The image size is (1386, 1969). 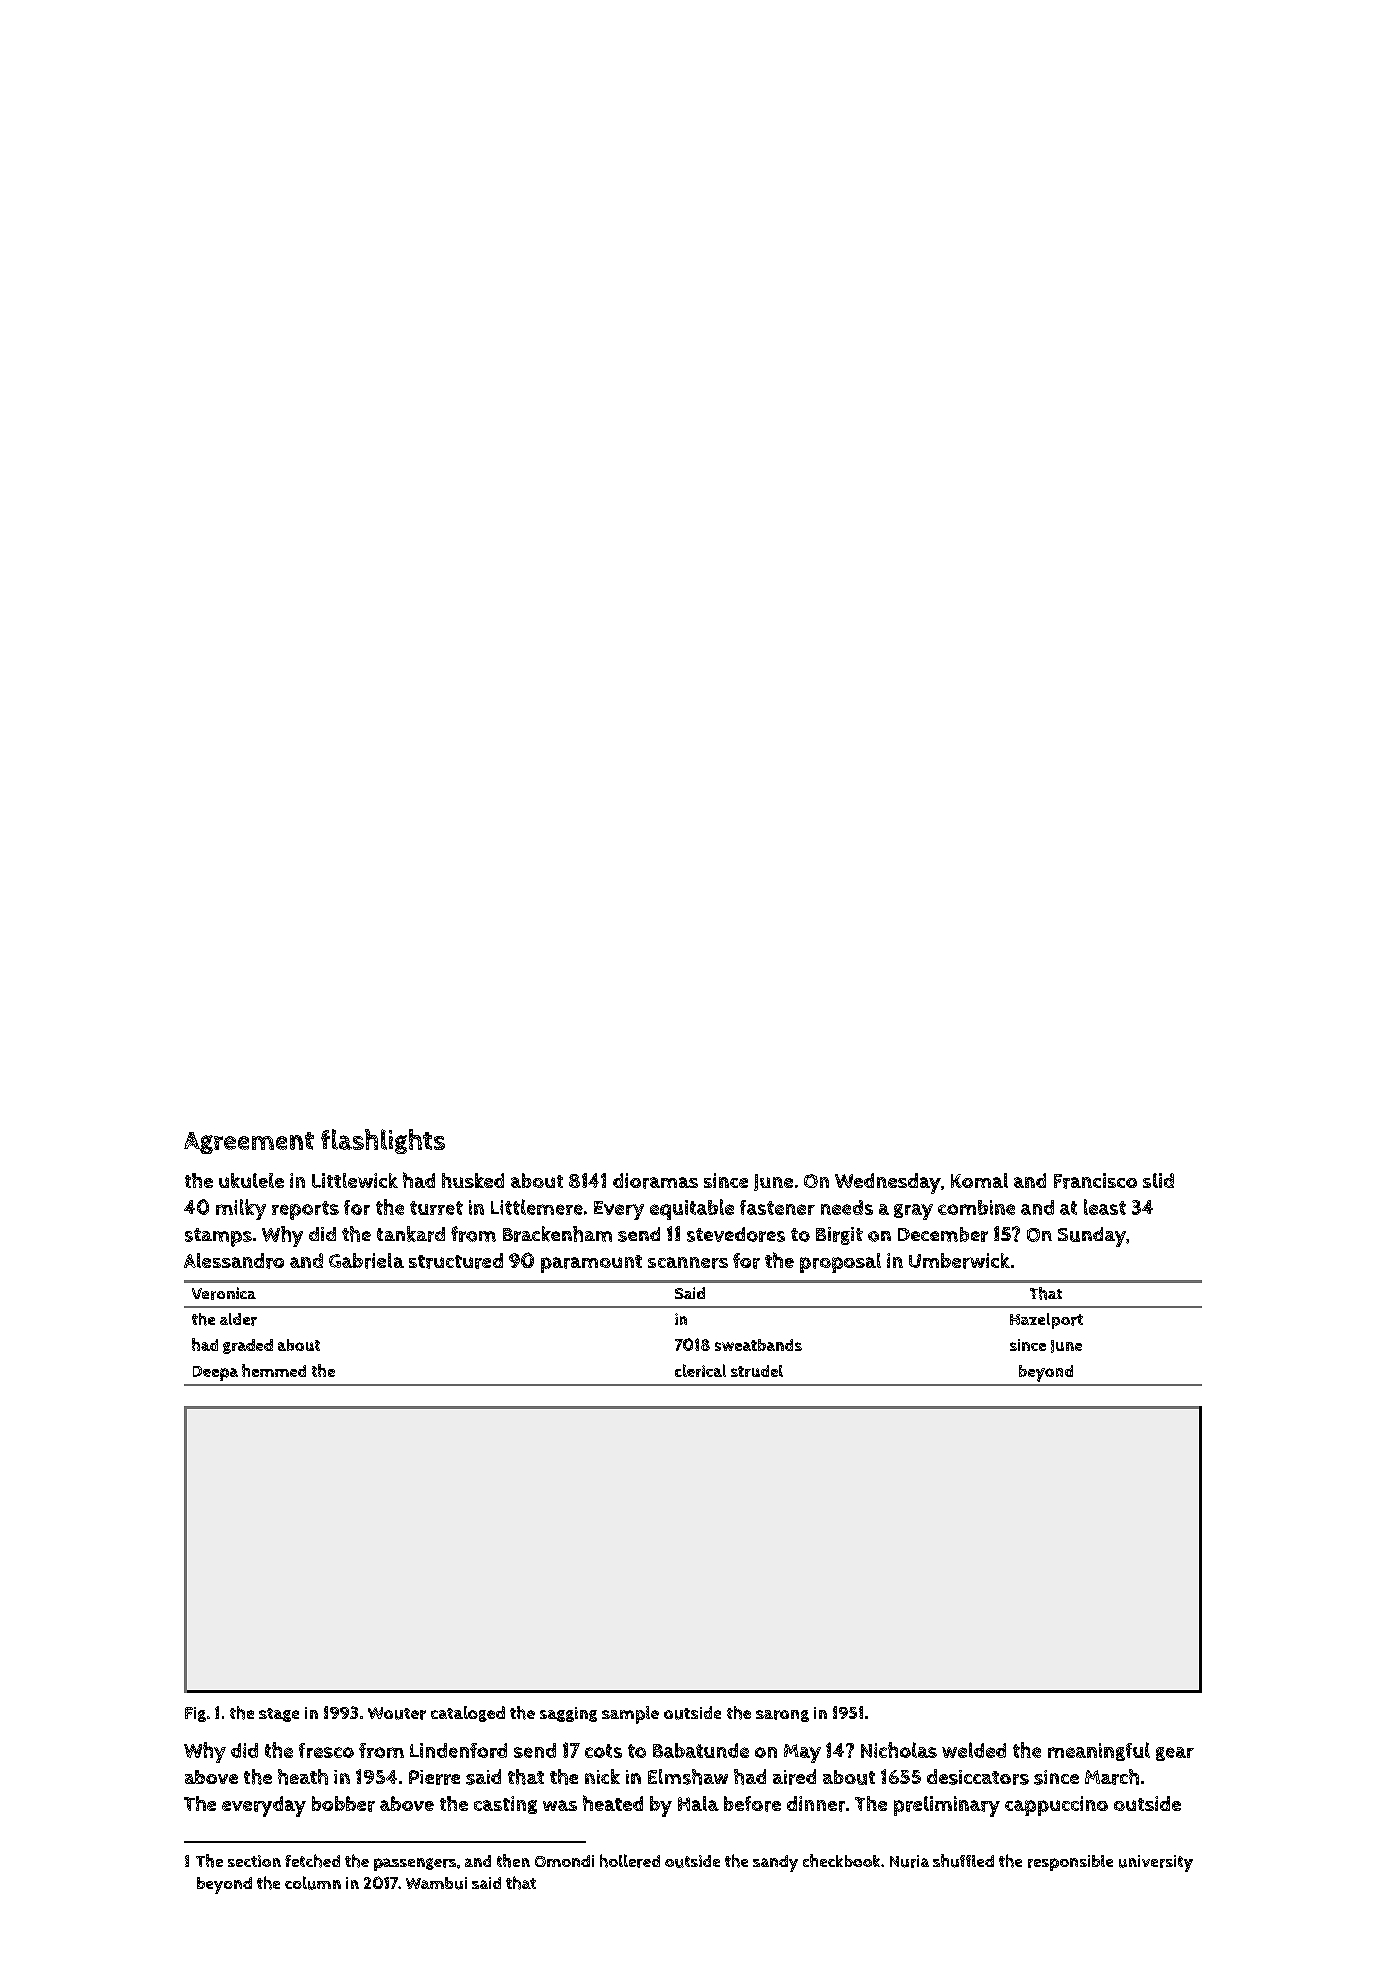 I want to click on Hazelport, so click(x=1046, y=1321).
